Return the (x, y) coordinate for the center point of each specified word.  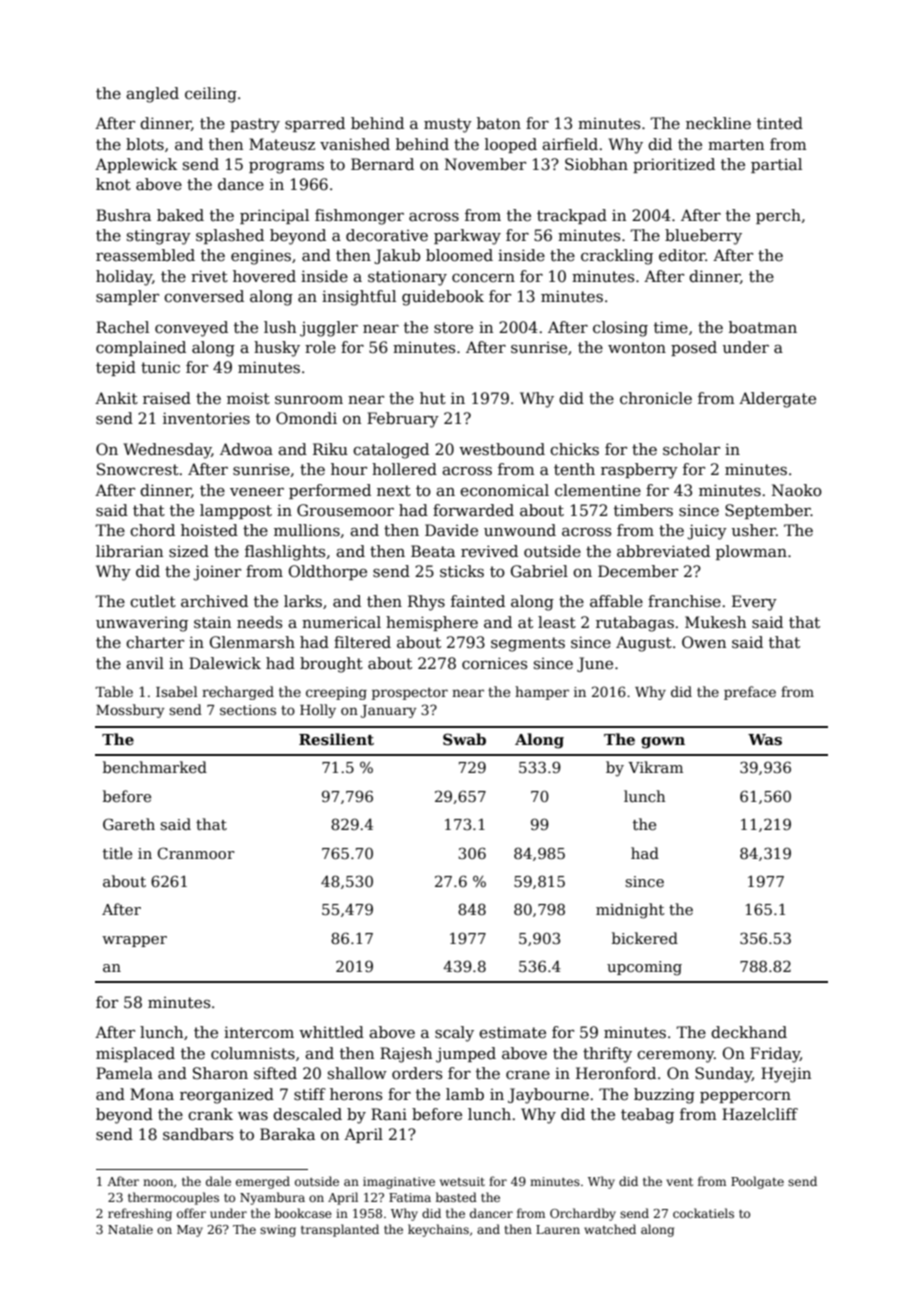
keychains (438, 1230)
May (190, 1231)
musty (448, 125)
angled (152, 95)
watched (610, 1229)
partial (776, 165)
